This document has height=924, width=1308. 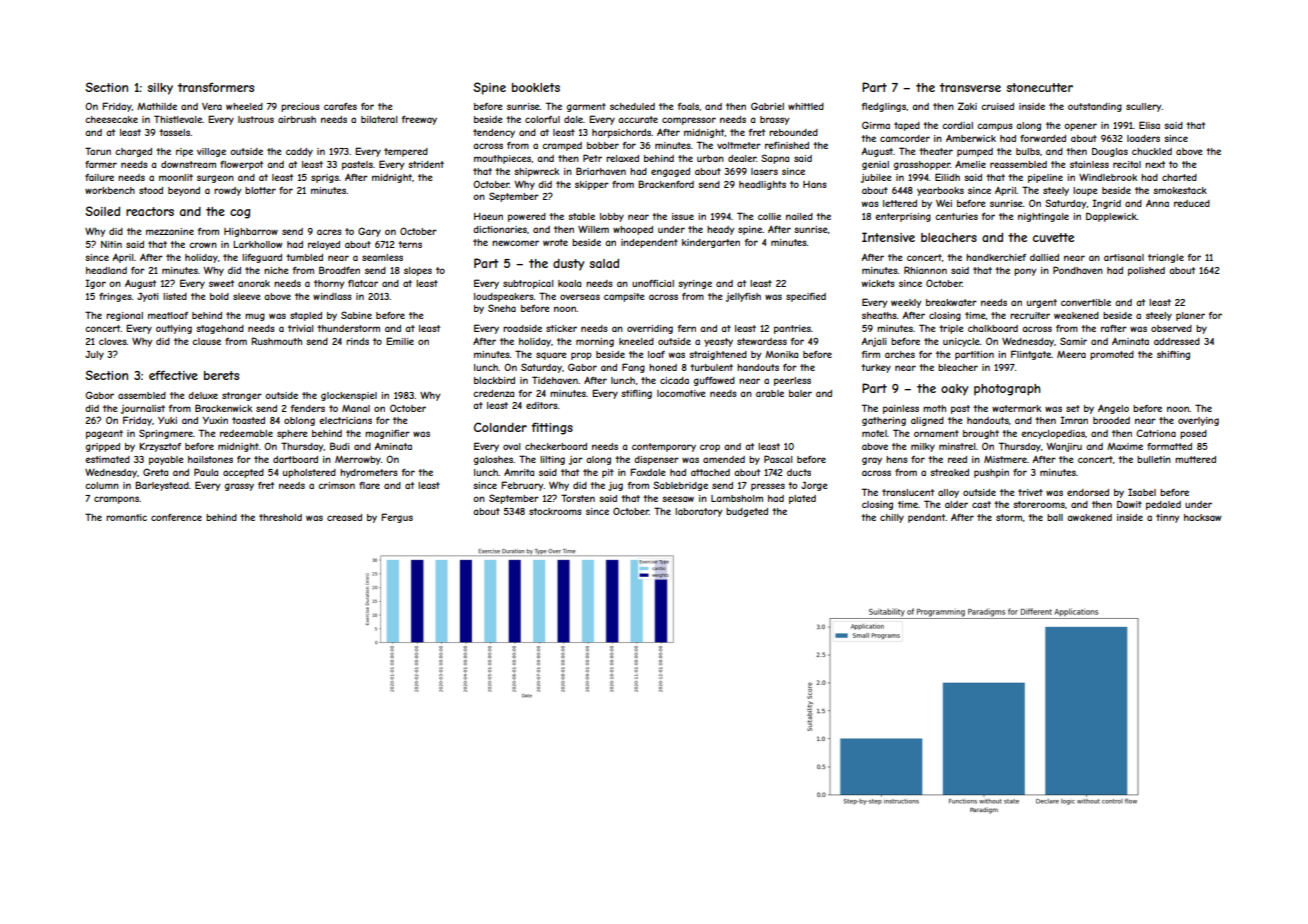 What do you see at coordinates (116, 500) in the document?
I see `crampons` at bounding box center [116, 500].
